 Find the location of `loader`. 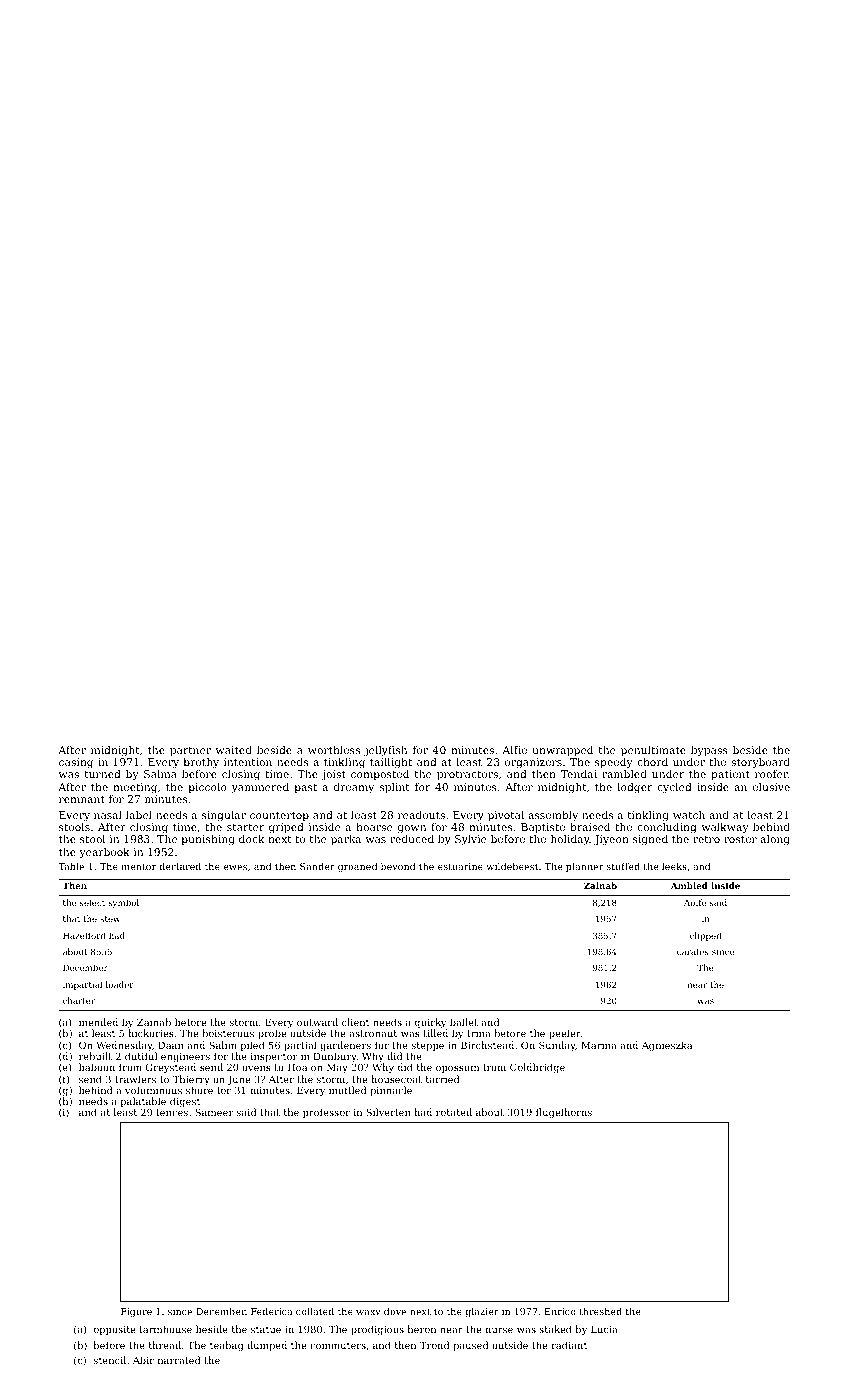

loader is located at coordinates (119, 984).
